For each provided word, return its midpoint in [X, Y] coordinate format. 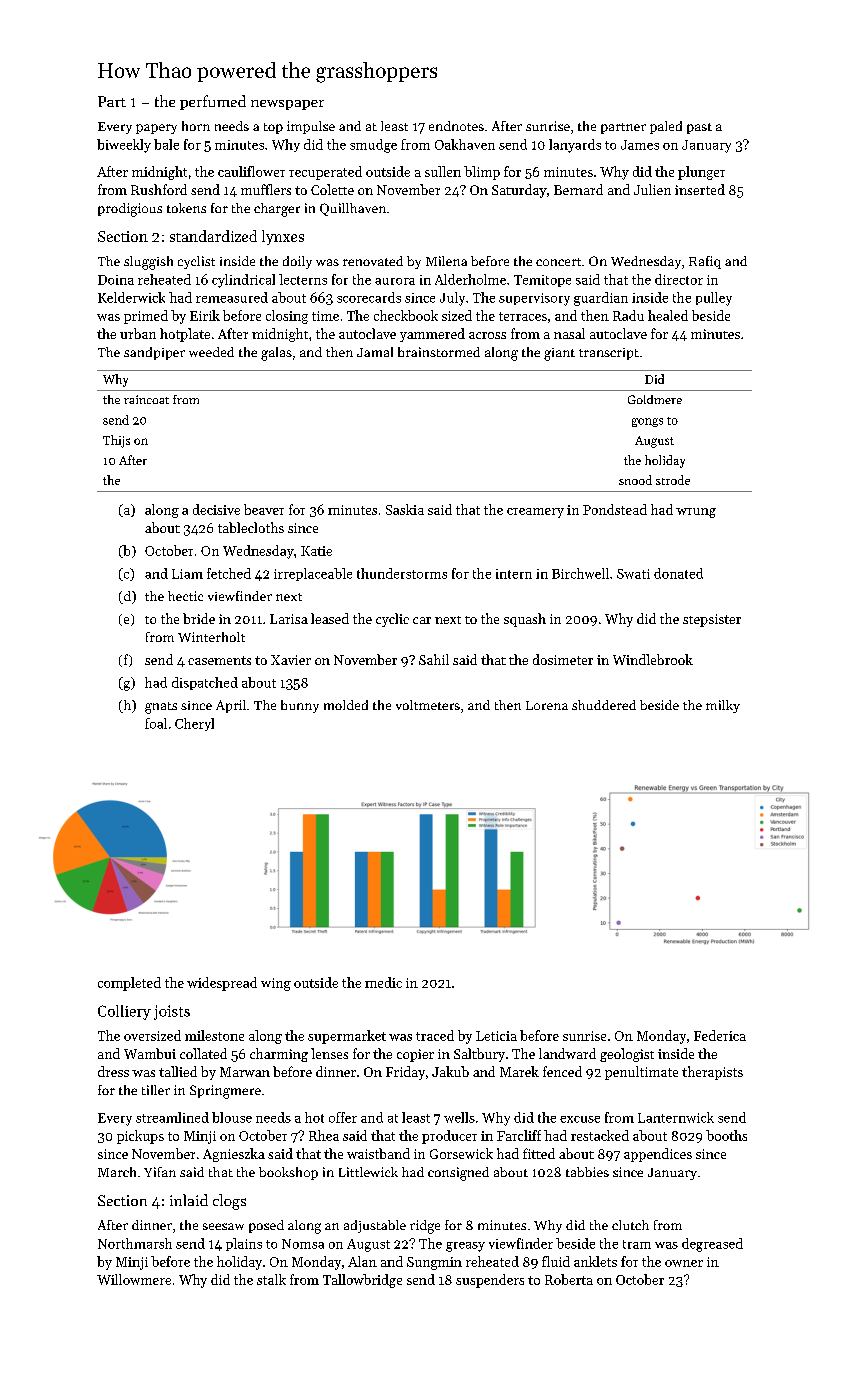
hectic [185, 596]
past [699, 128]
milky [723, 706]
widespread [222, 984]
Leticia [496, 1036]
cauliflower [251, 171]
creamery [535, 513]
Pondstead [615, 509]
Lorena [547, 705]
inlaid [189, 1200]
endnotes [456, 126]
